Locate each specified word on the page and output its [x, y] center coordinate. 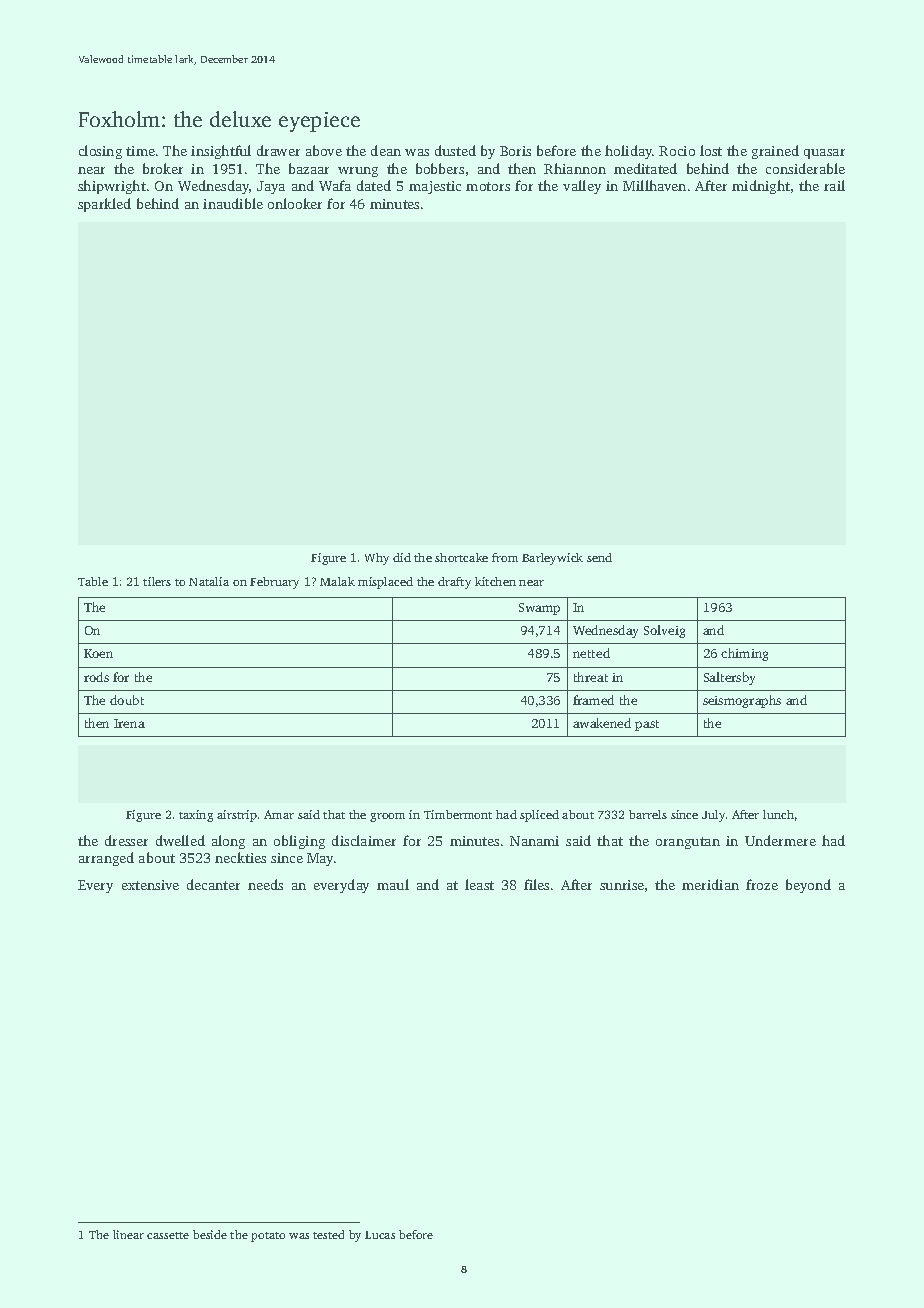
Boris [515, 151]
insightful [221, 152]
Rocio [677, 151]
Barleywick [552, 559]
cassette [168, 1235]
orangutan [688, 843]
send [599, 557]
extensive [150, 885]
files [536, 884]
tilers [157, 581]
